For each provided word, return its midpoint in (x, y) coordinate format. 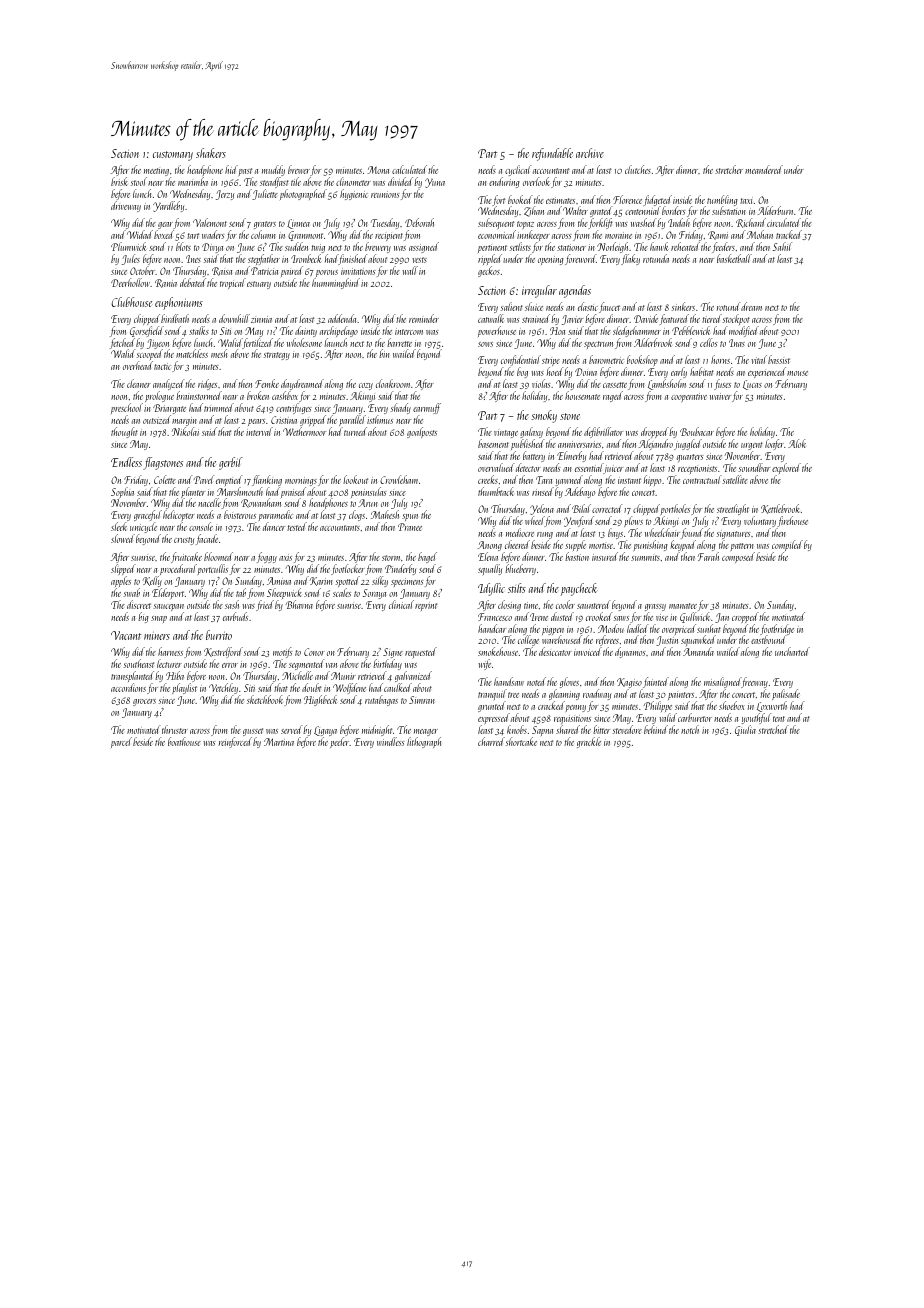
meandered (764, 169)
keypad (683, 546)
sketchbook (265, 699)
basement (493, 443)
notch (690, 729)
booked (520, 199)
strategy (277, 356)
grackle (589, 742)
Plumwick (129, 246)
